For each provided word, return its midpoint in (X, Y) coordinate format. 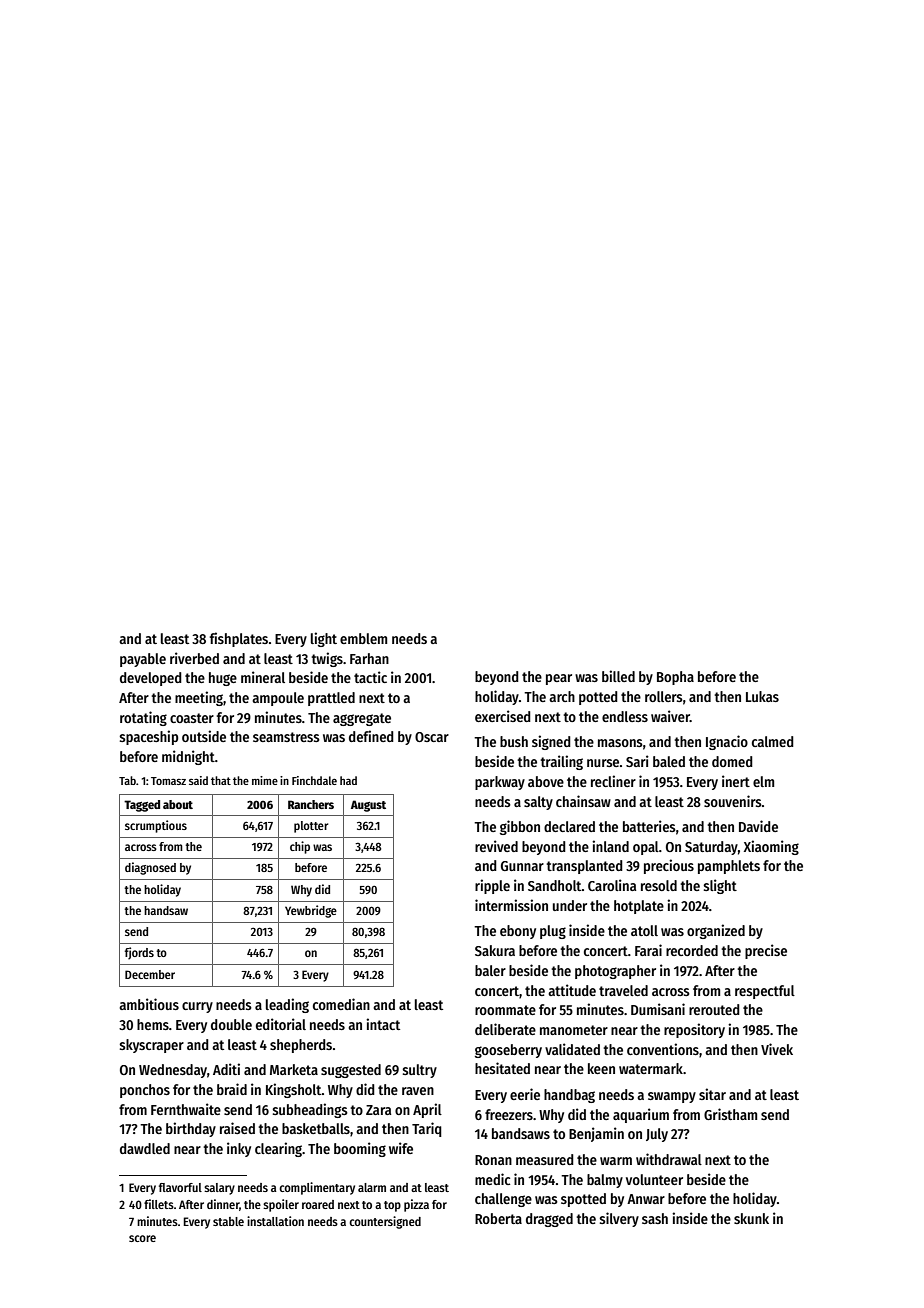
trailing (561, 762)
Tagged (142, 806)
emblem (363, 638)
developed (151, 679)
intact (383, 1024)
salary (219, 1189)
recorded (692, 950)
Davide (758, 826)
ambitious (149, 1004)
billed (618, 676)
